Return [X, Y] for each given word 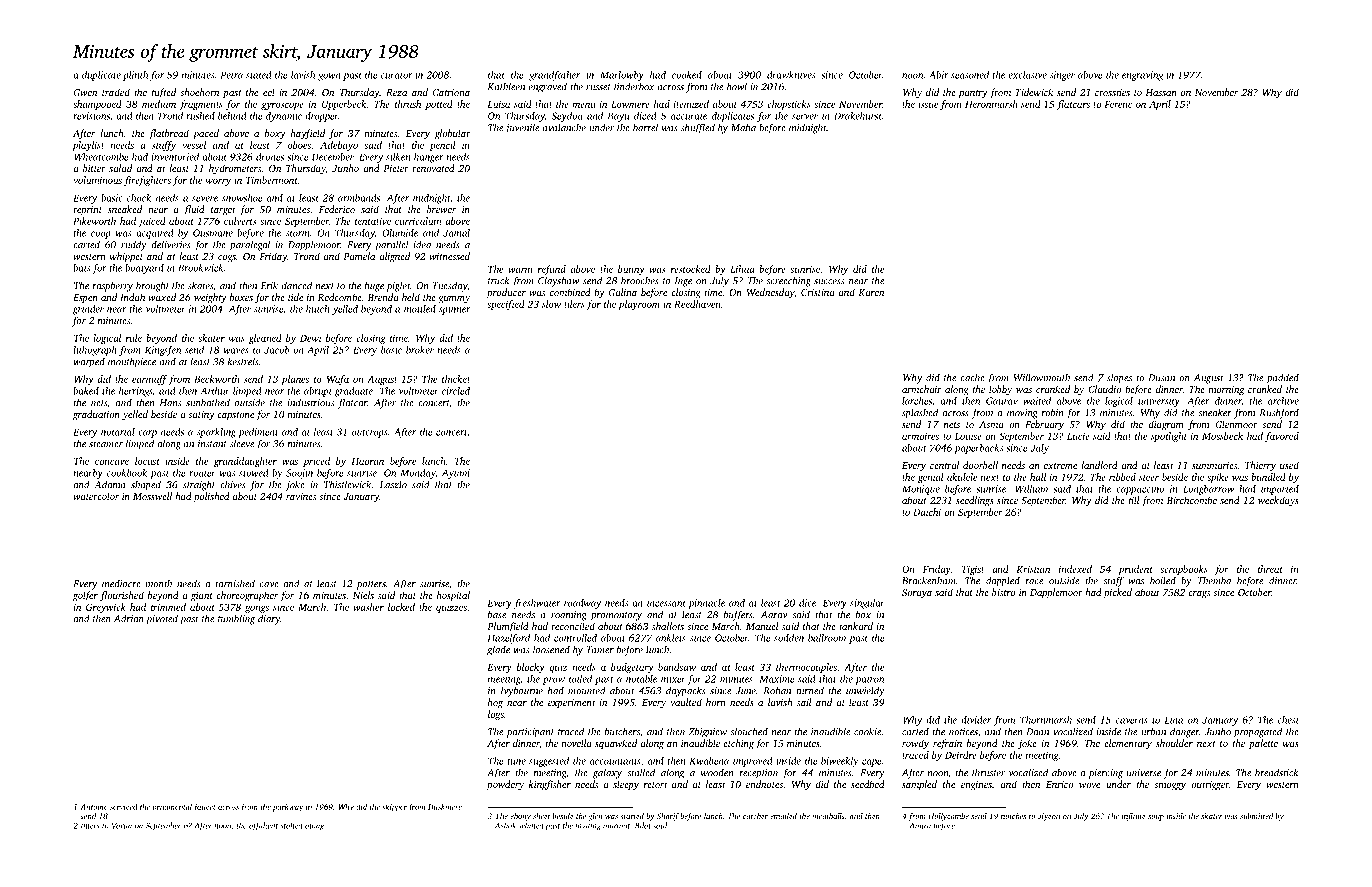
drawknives [791, 75]
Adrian [129, 618]
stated [259, 75]
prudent [1135, 570]
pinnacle [706, 604]
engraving [1142, 76]
